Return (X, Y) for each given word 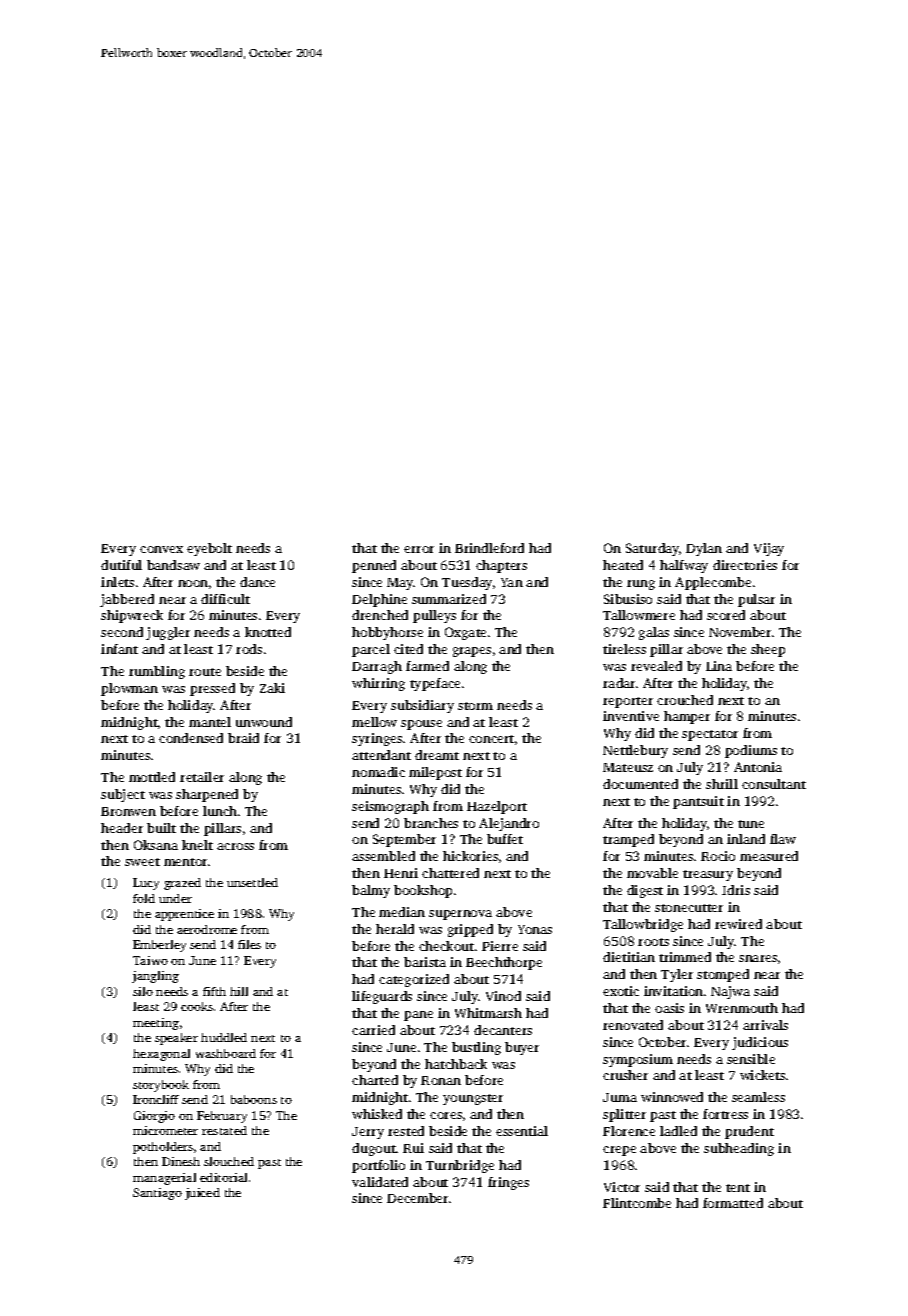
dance (257, 582)
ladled (678, 1131)
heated (623, 565)
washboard (226, 1053)
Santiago (157, 1194)
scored (726, 615)
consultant (774, 784)
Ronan (441, 1080)
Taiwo (150, 960)
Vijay (769, 549)
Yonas (535, 929)
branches (431, 823)
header (122, 828)
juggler (168, 633)
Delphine (379, 600)
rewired (738, 924)
